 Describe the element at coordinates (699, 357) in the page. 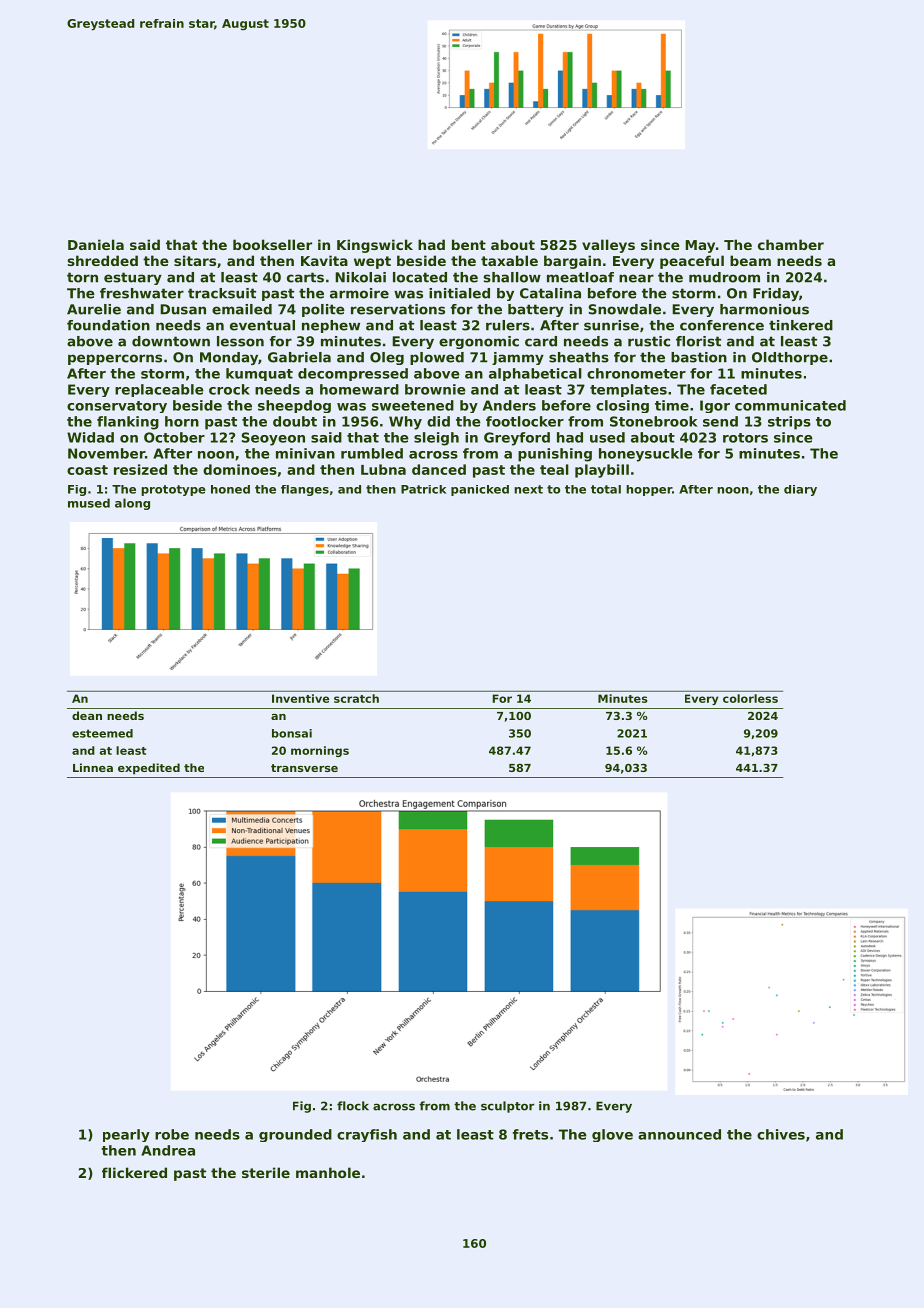

I see `bastion` at that location.
